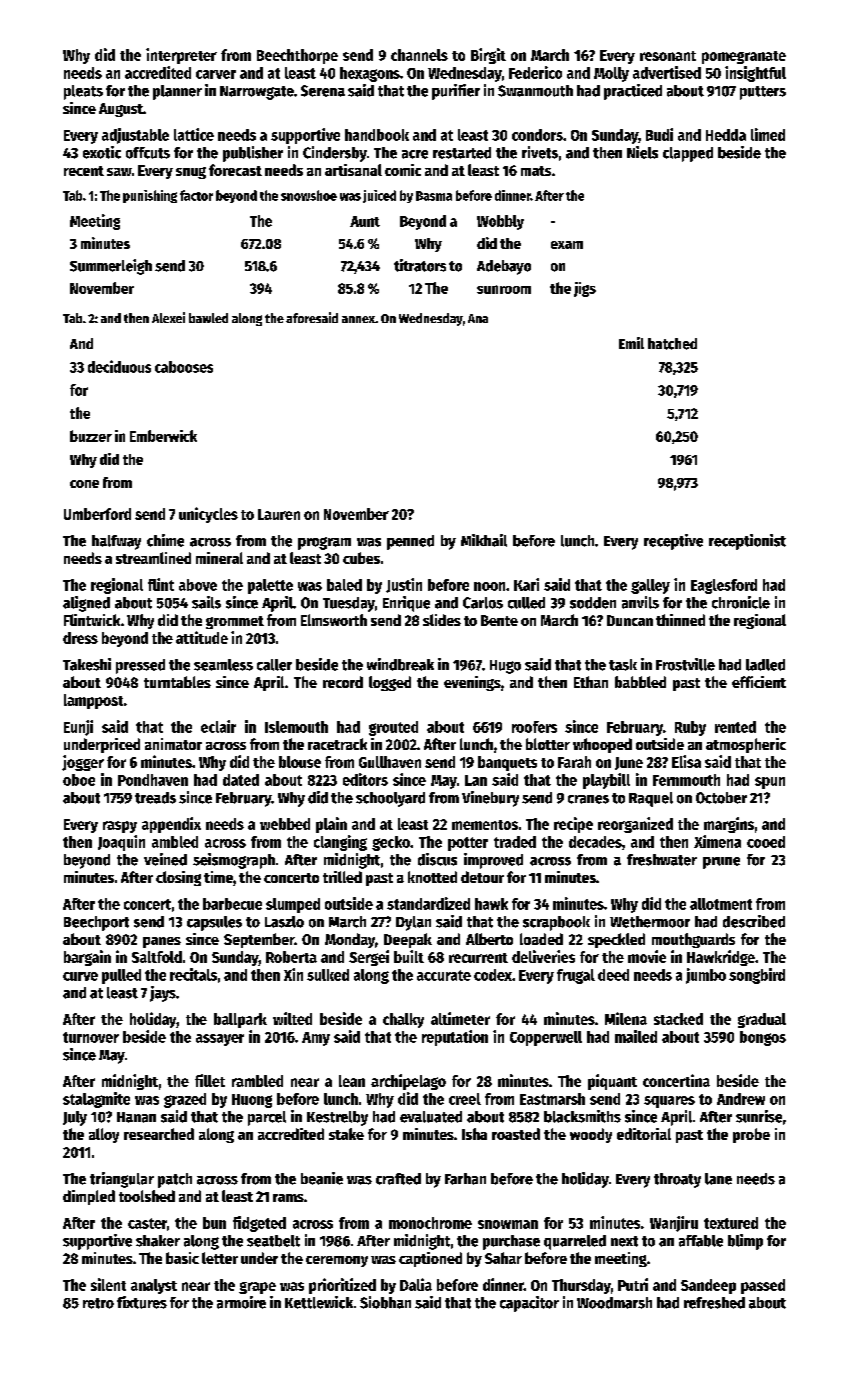 The width and height of the screenshot is (849, 1400). Describe the element at coordinates (390, 683) in the screenshot. I see `logged` at that location.
